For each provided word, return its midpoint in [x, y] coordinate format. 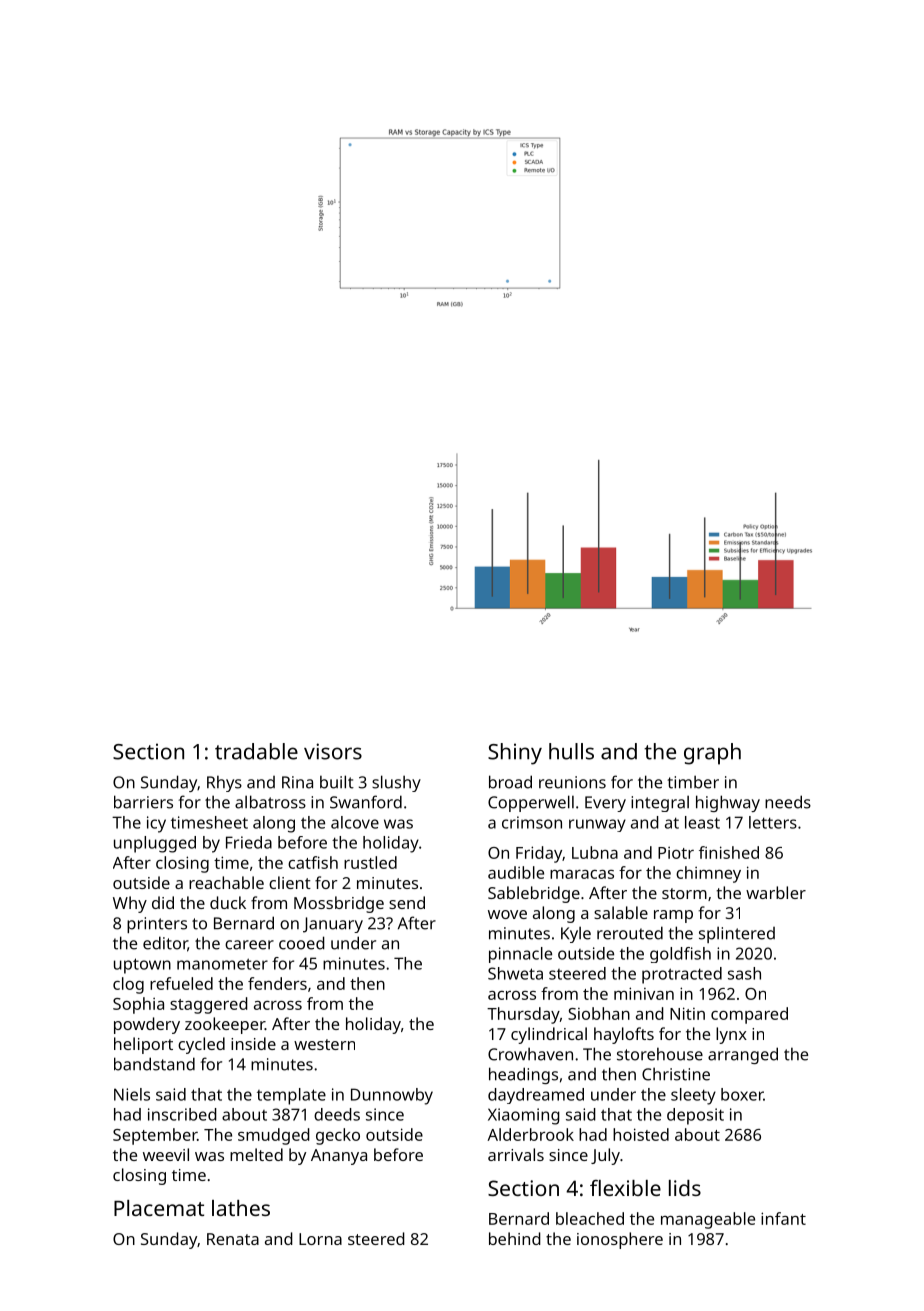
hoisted [641, 1134]
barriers [143, 802]
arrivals [516, 1154]
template [291, 1096]
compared [749, 1015]
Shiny [515, 754]
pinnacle [520, 955]
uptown [142, 966]
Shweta [515, 973]
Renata [233, 1239]
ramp [673, 916]
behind [515, 1238]
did [163, 902]
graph [712, 754]
